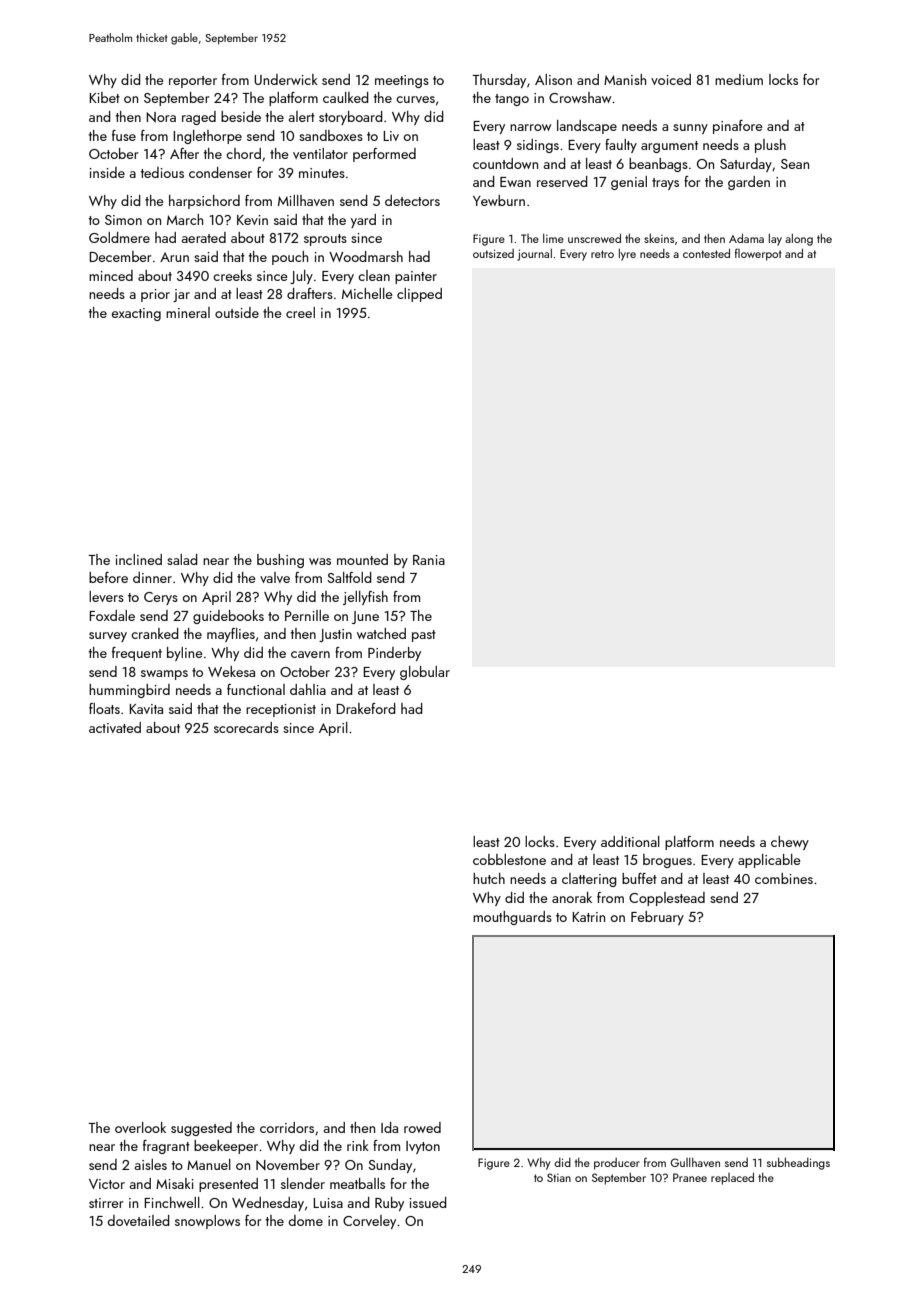  I want to click on Saturday, so click(746, 165).
